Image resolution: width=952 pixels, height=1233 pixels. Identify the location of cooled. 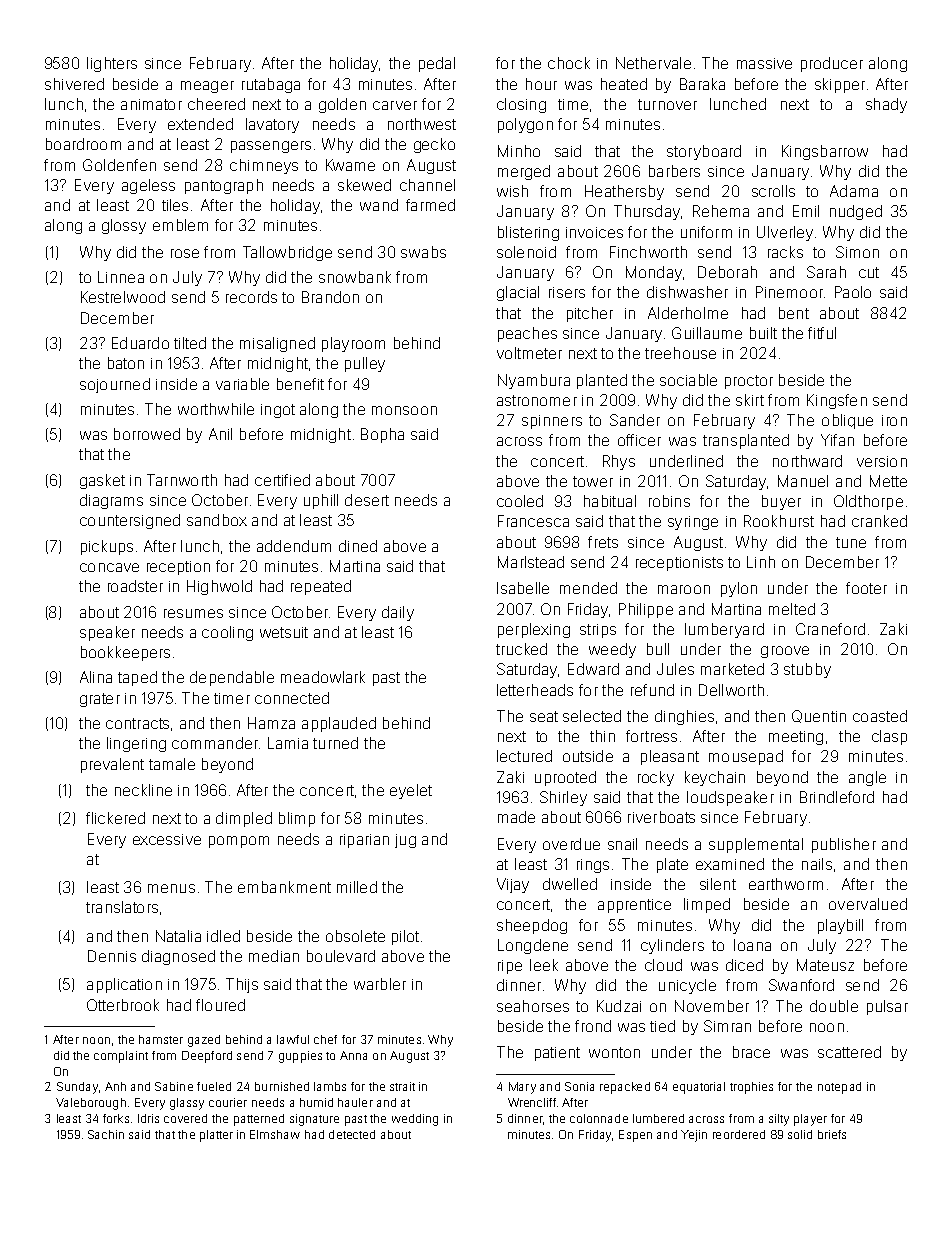
(520, 501).
